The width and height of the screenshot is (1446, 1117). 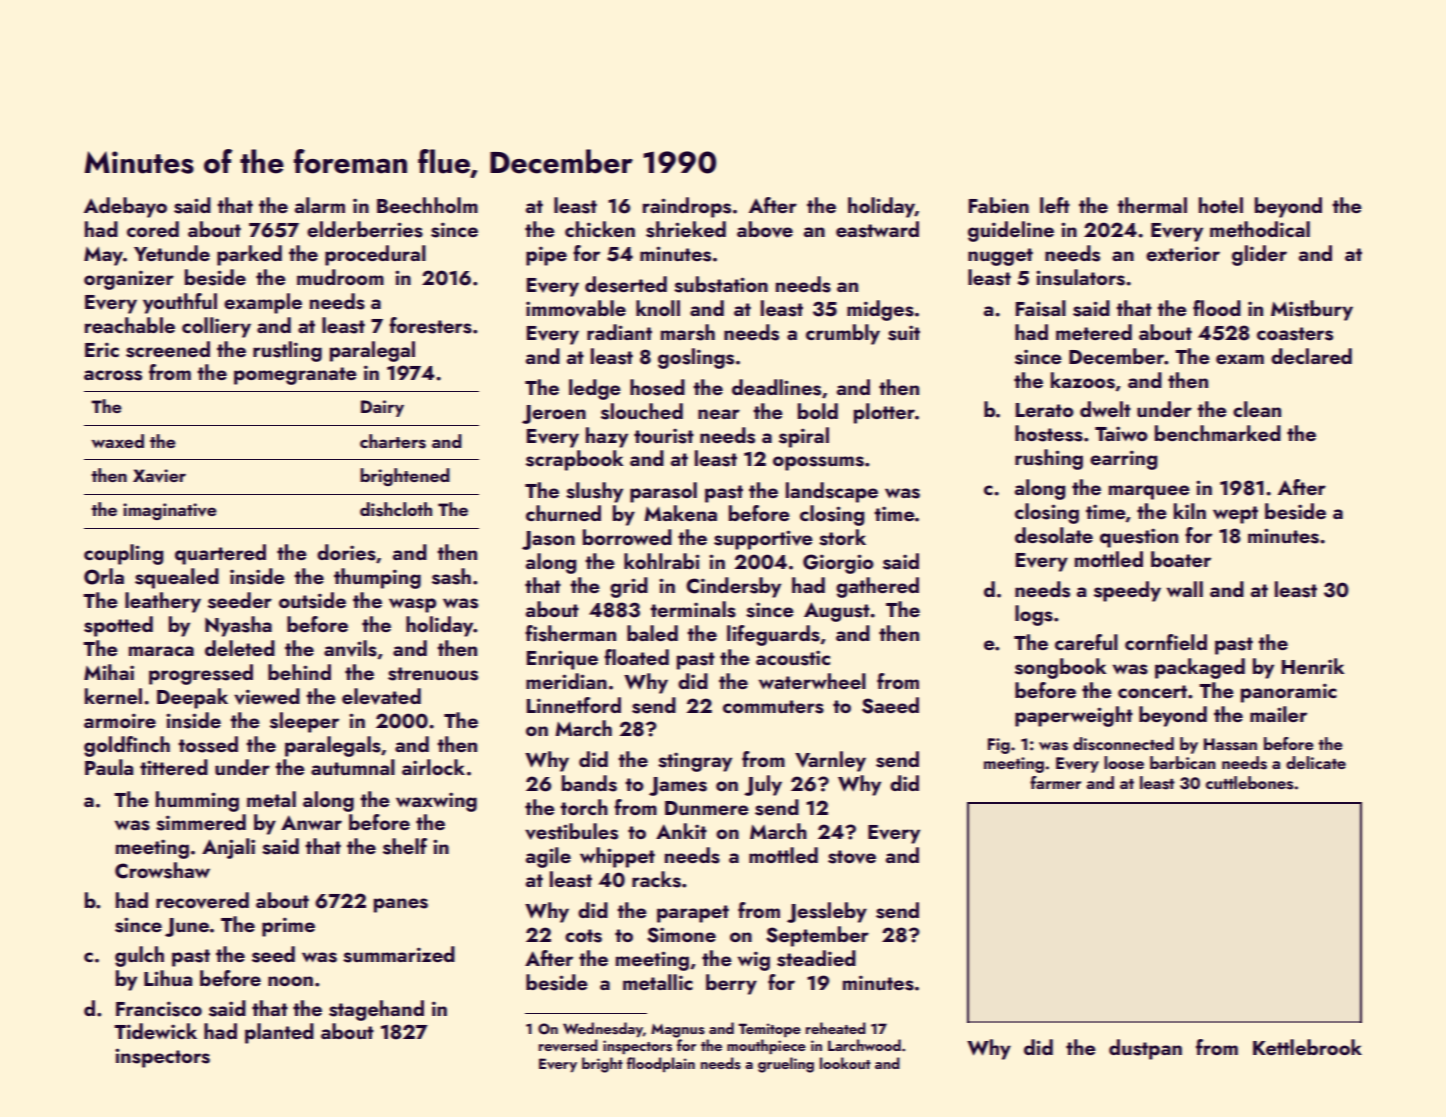 I want to click on goslings, so click(x=696, y=358).
